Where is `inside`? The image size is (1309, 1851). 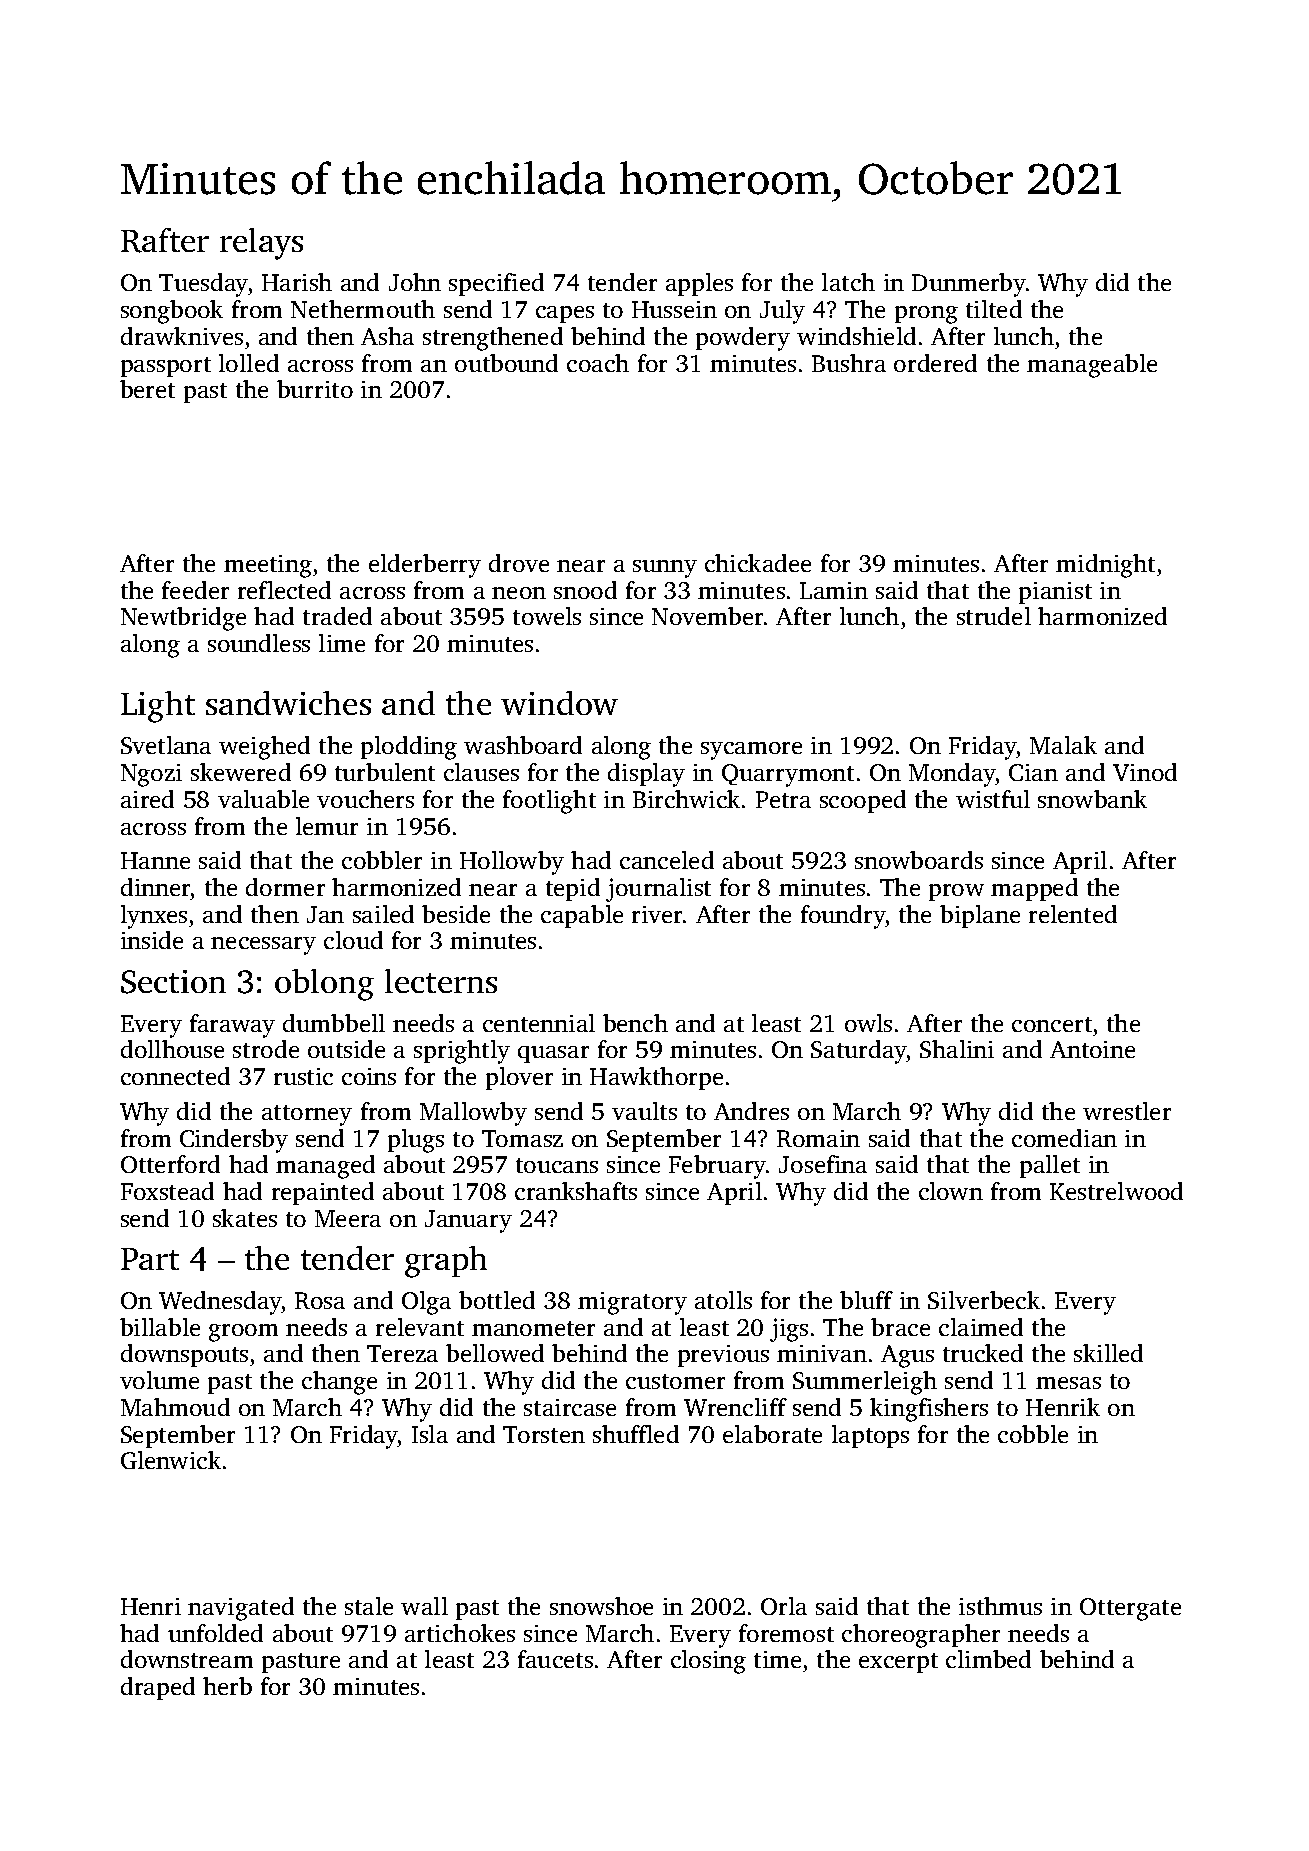 inside is located at coordinates (152, 940).
